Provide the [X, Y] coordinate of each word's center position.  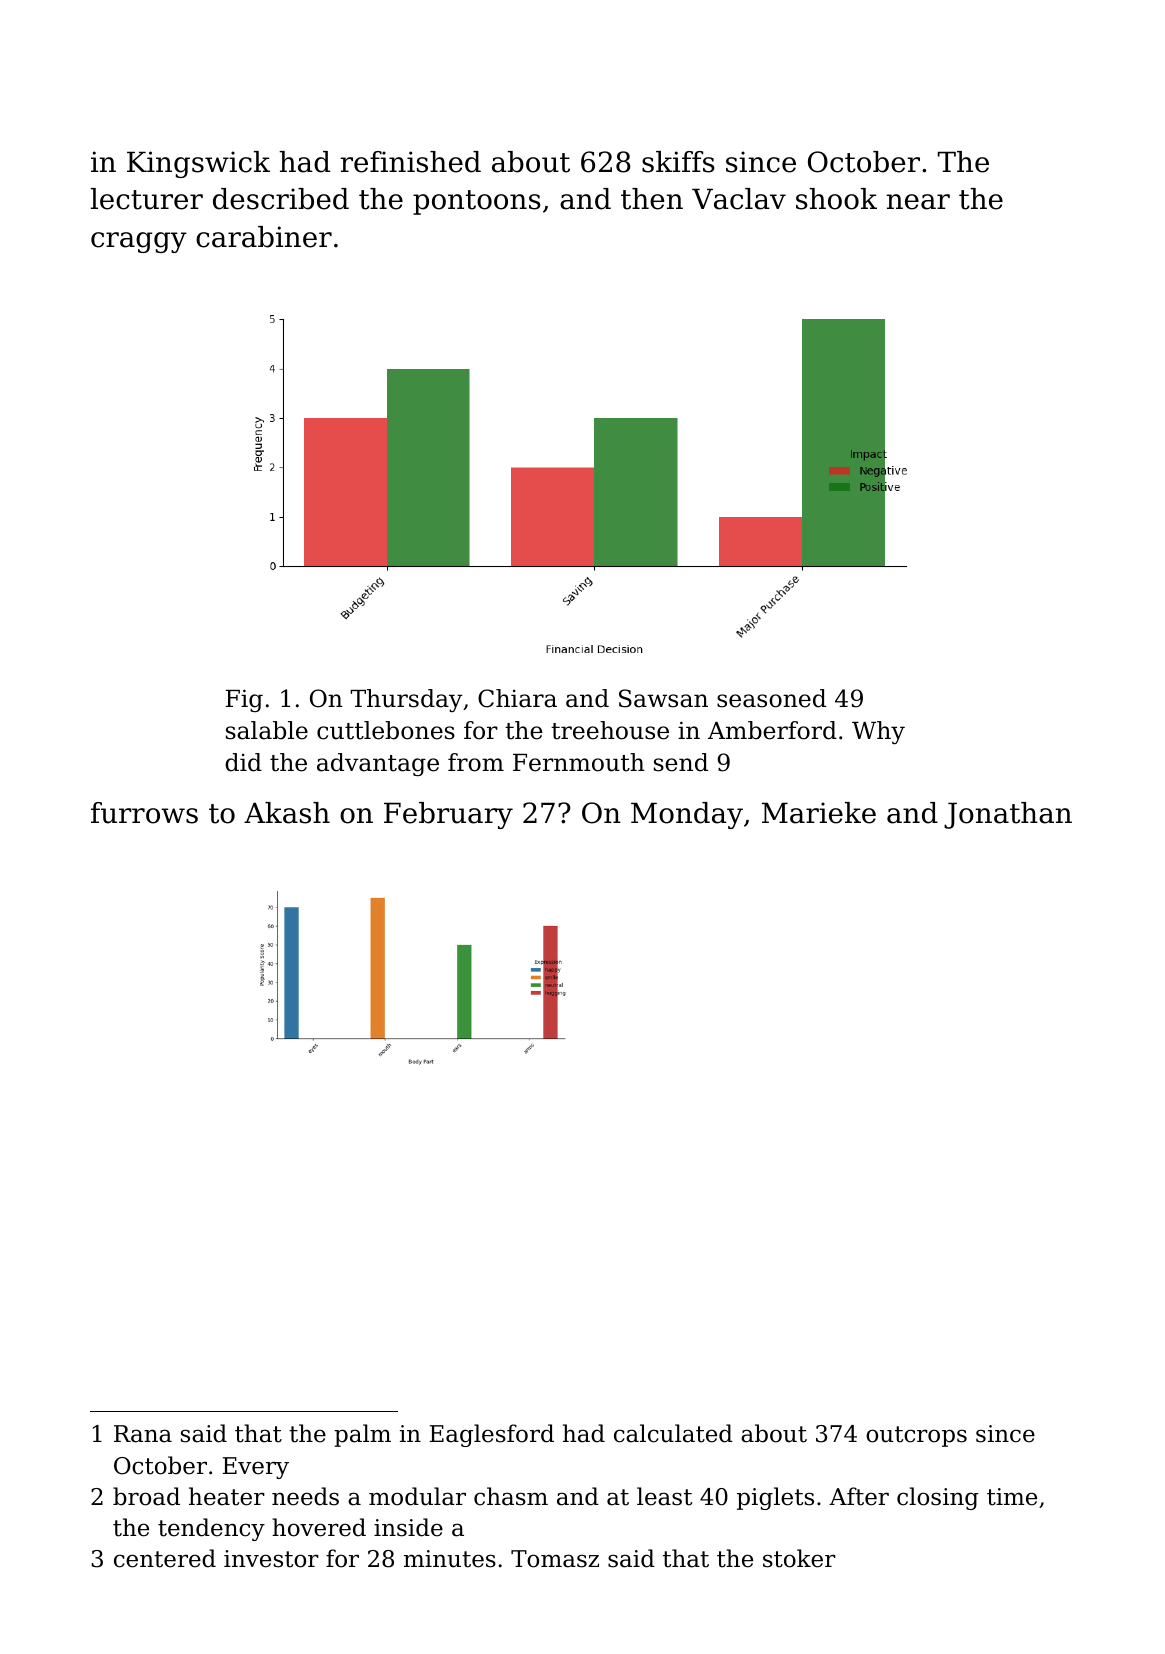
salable [267, 730]
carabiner [264, 237]
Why [878, 732]
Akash [287, 813]
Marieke [819, 813]
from [476, 762]
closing [938, 1498]
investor [271, 1559]
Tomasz [555, 1559]
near [918, 202]
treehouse [610, 730]
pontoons [477, 202]
